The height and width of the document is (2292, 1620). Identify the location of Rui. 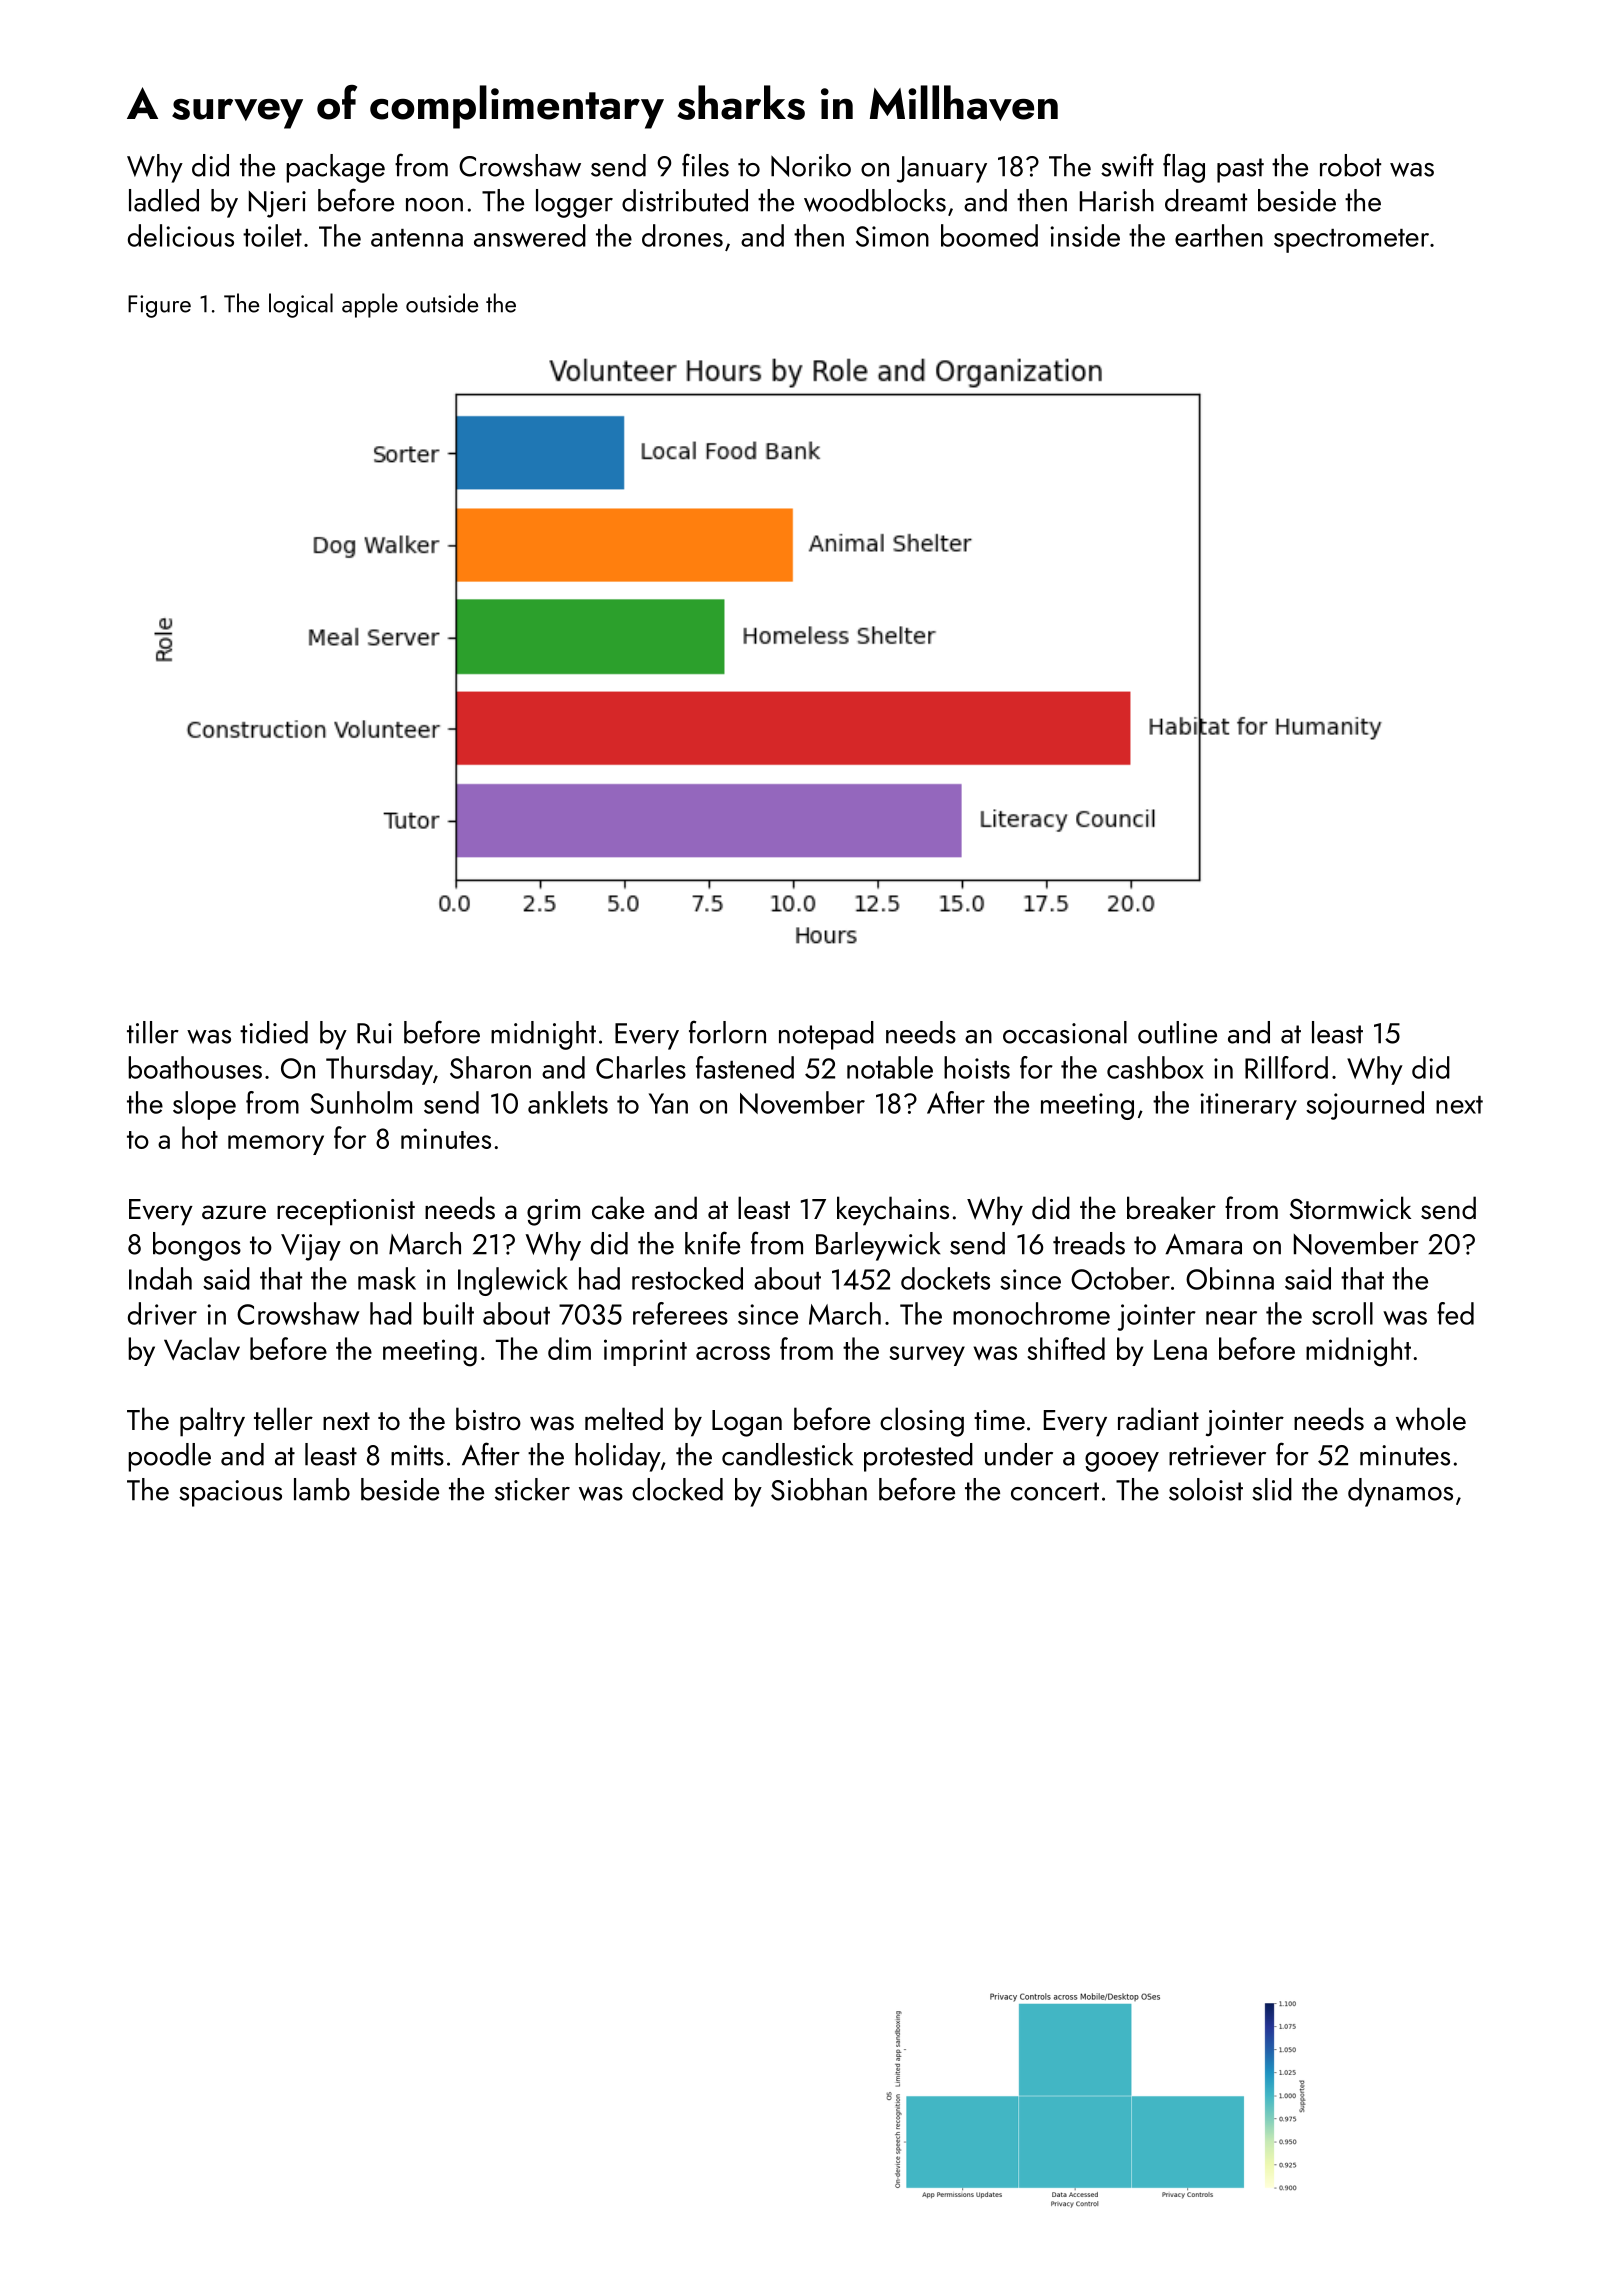
(374, 1033).
